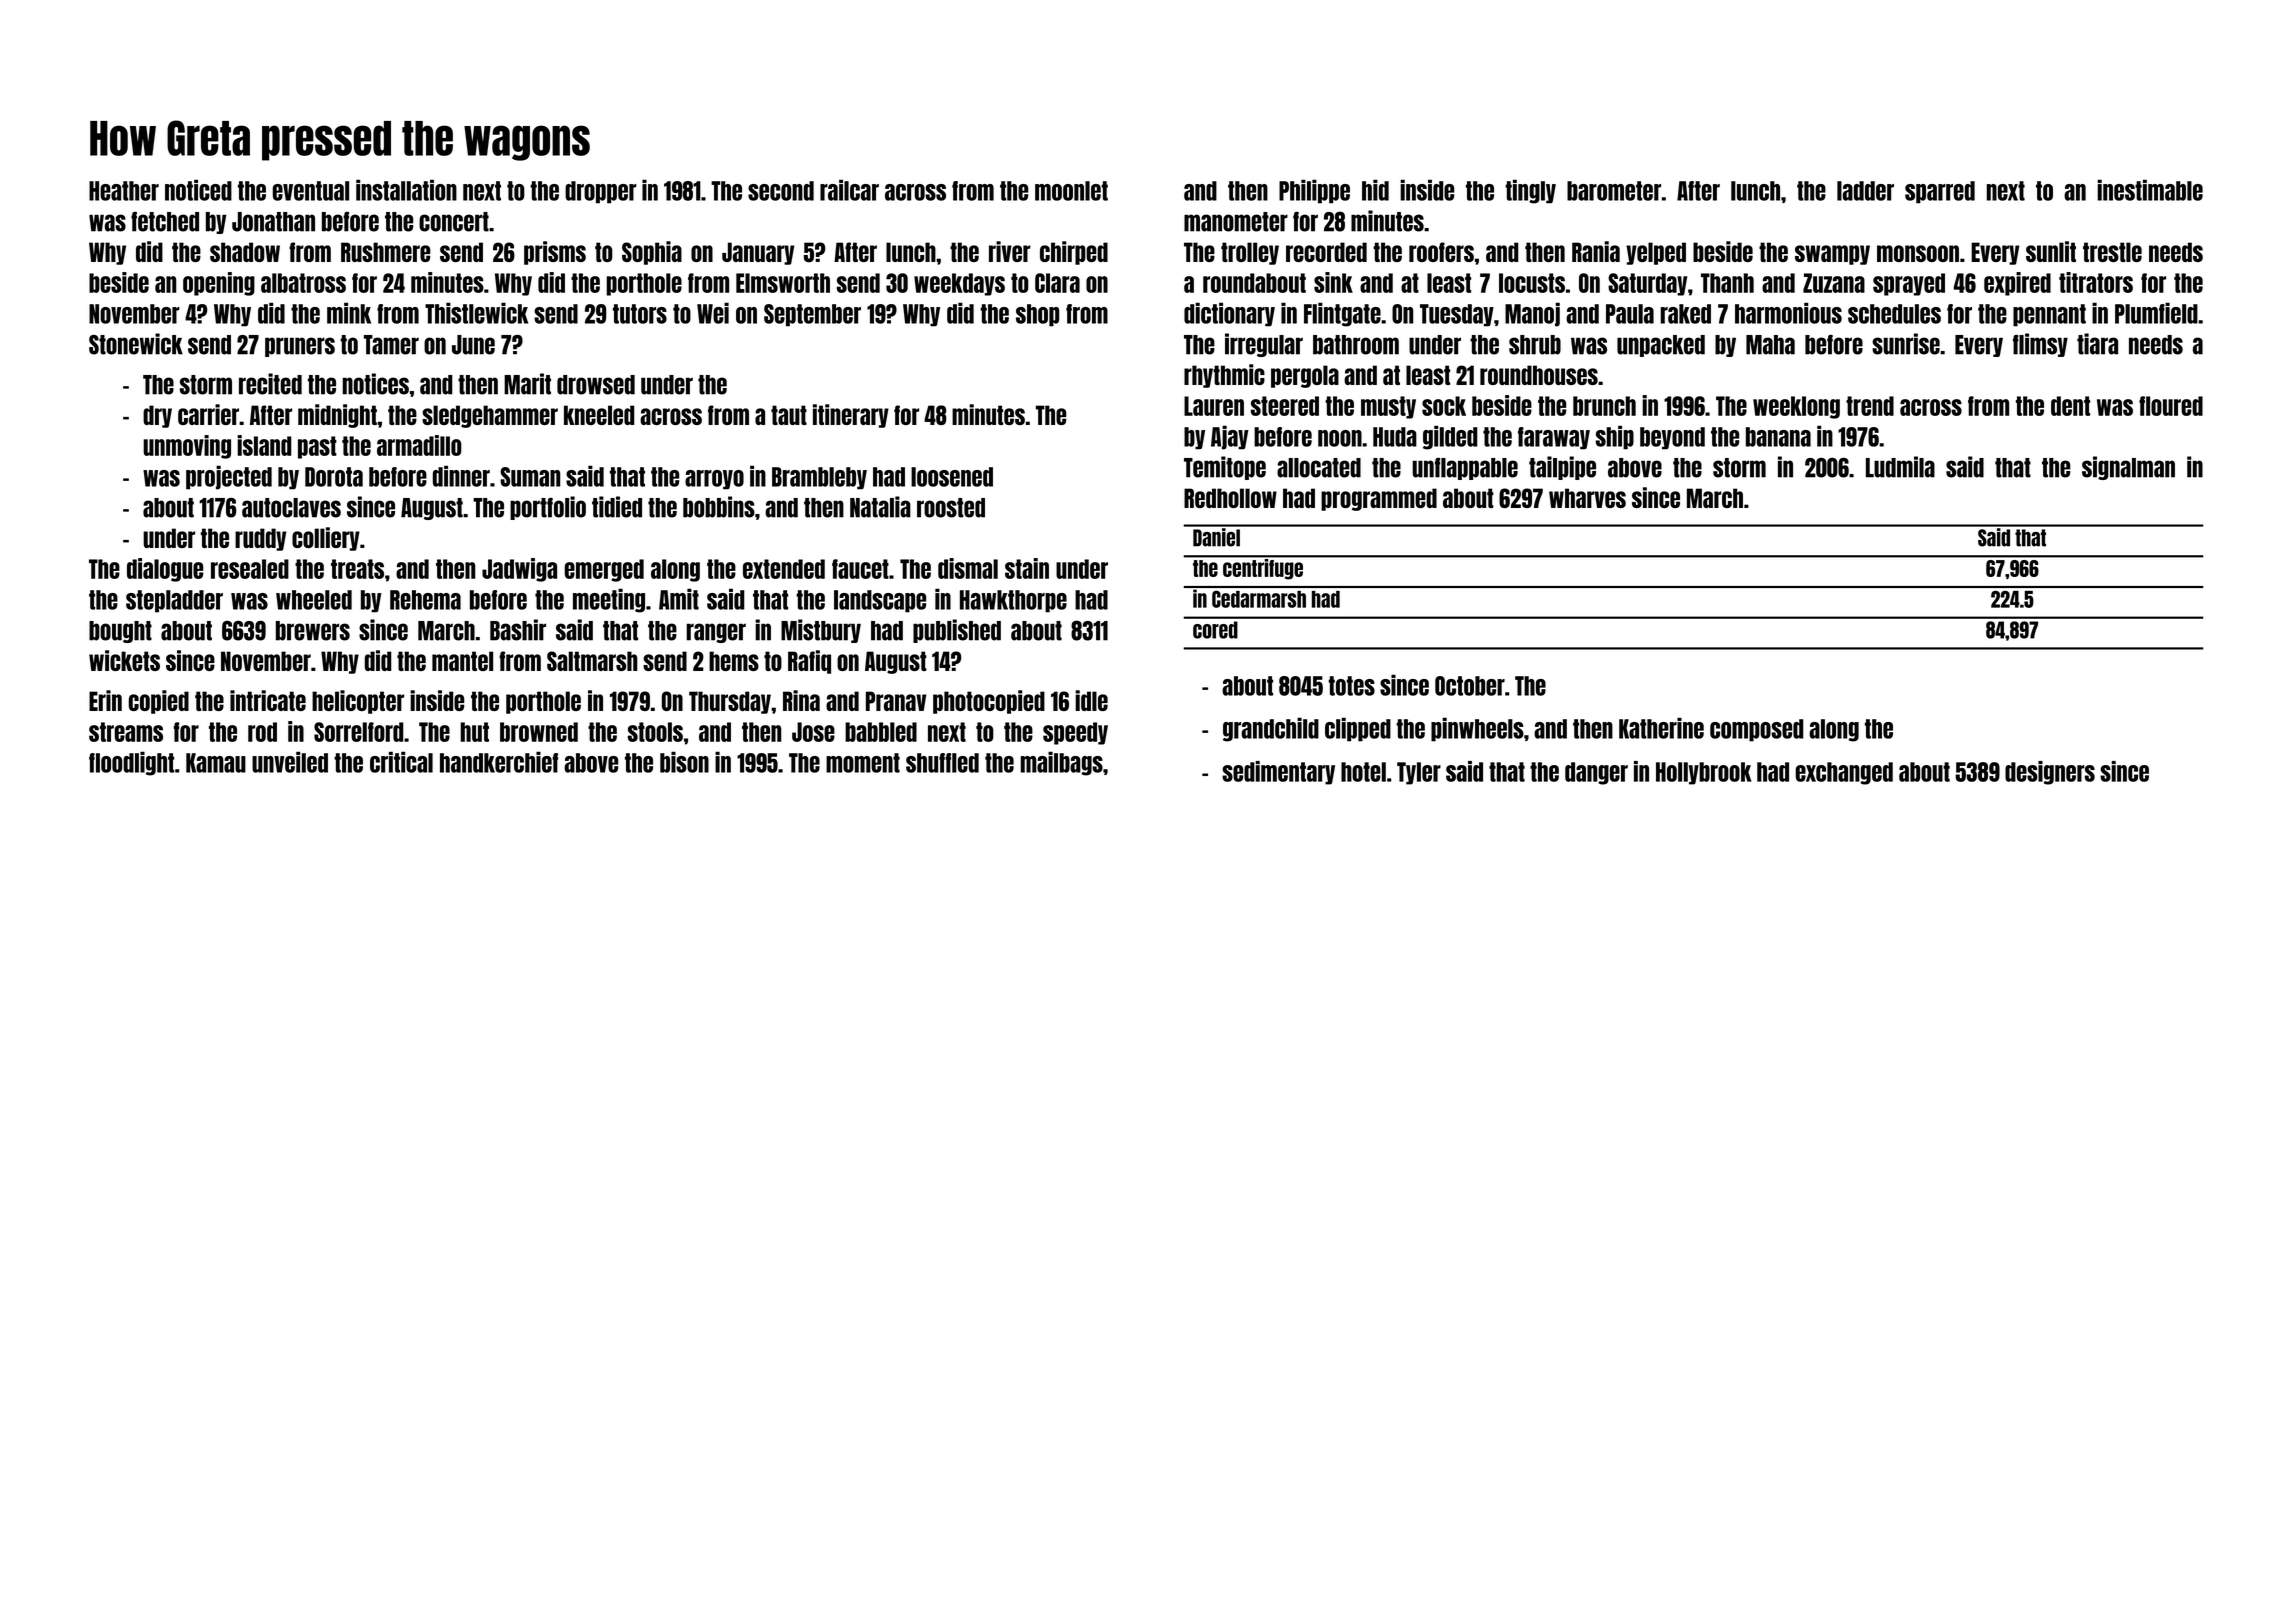 The width and height of the image is (2292, 1620). What do you see at coordinates (1010, 251) in the image?
I see `river` at bounding box center [1010, 251].
